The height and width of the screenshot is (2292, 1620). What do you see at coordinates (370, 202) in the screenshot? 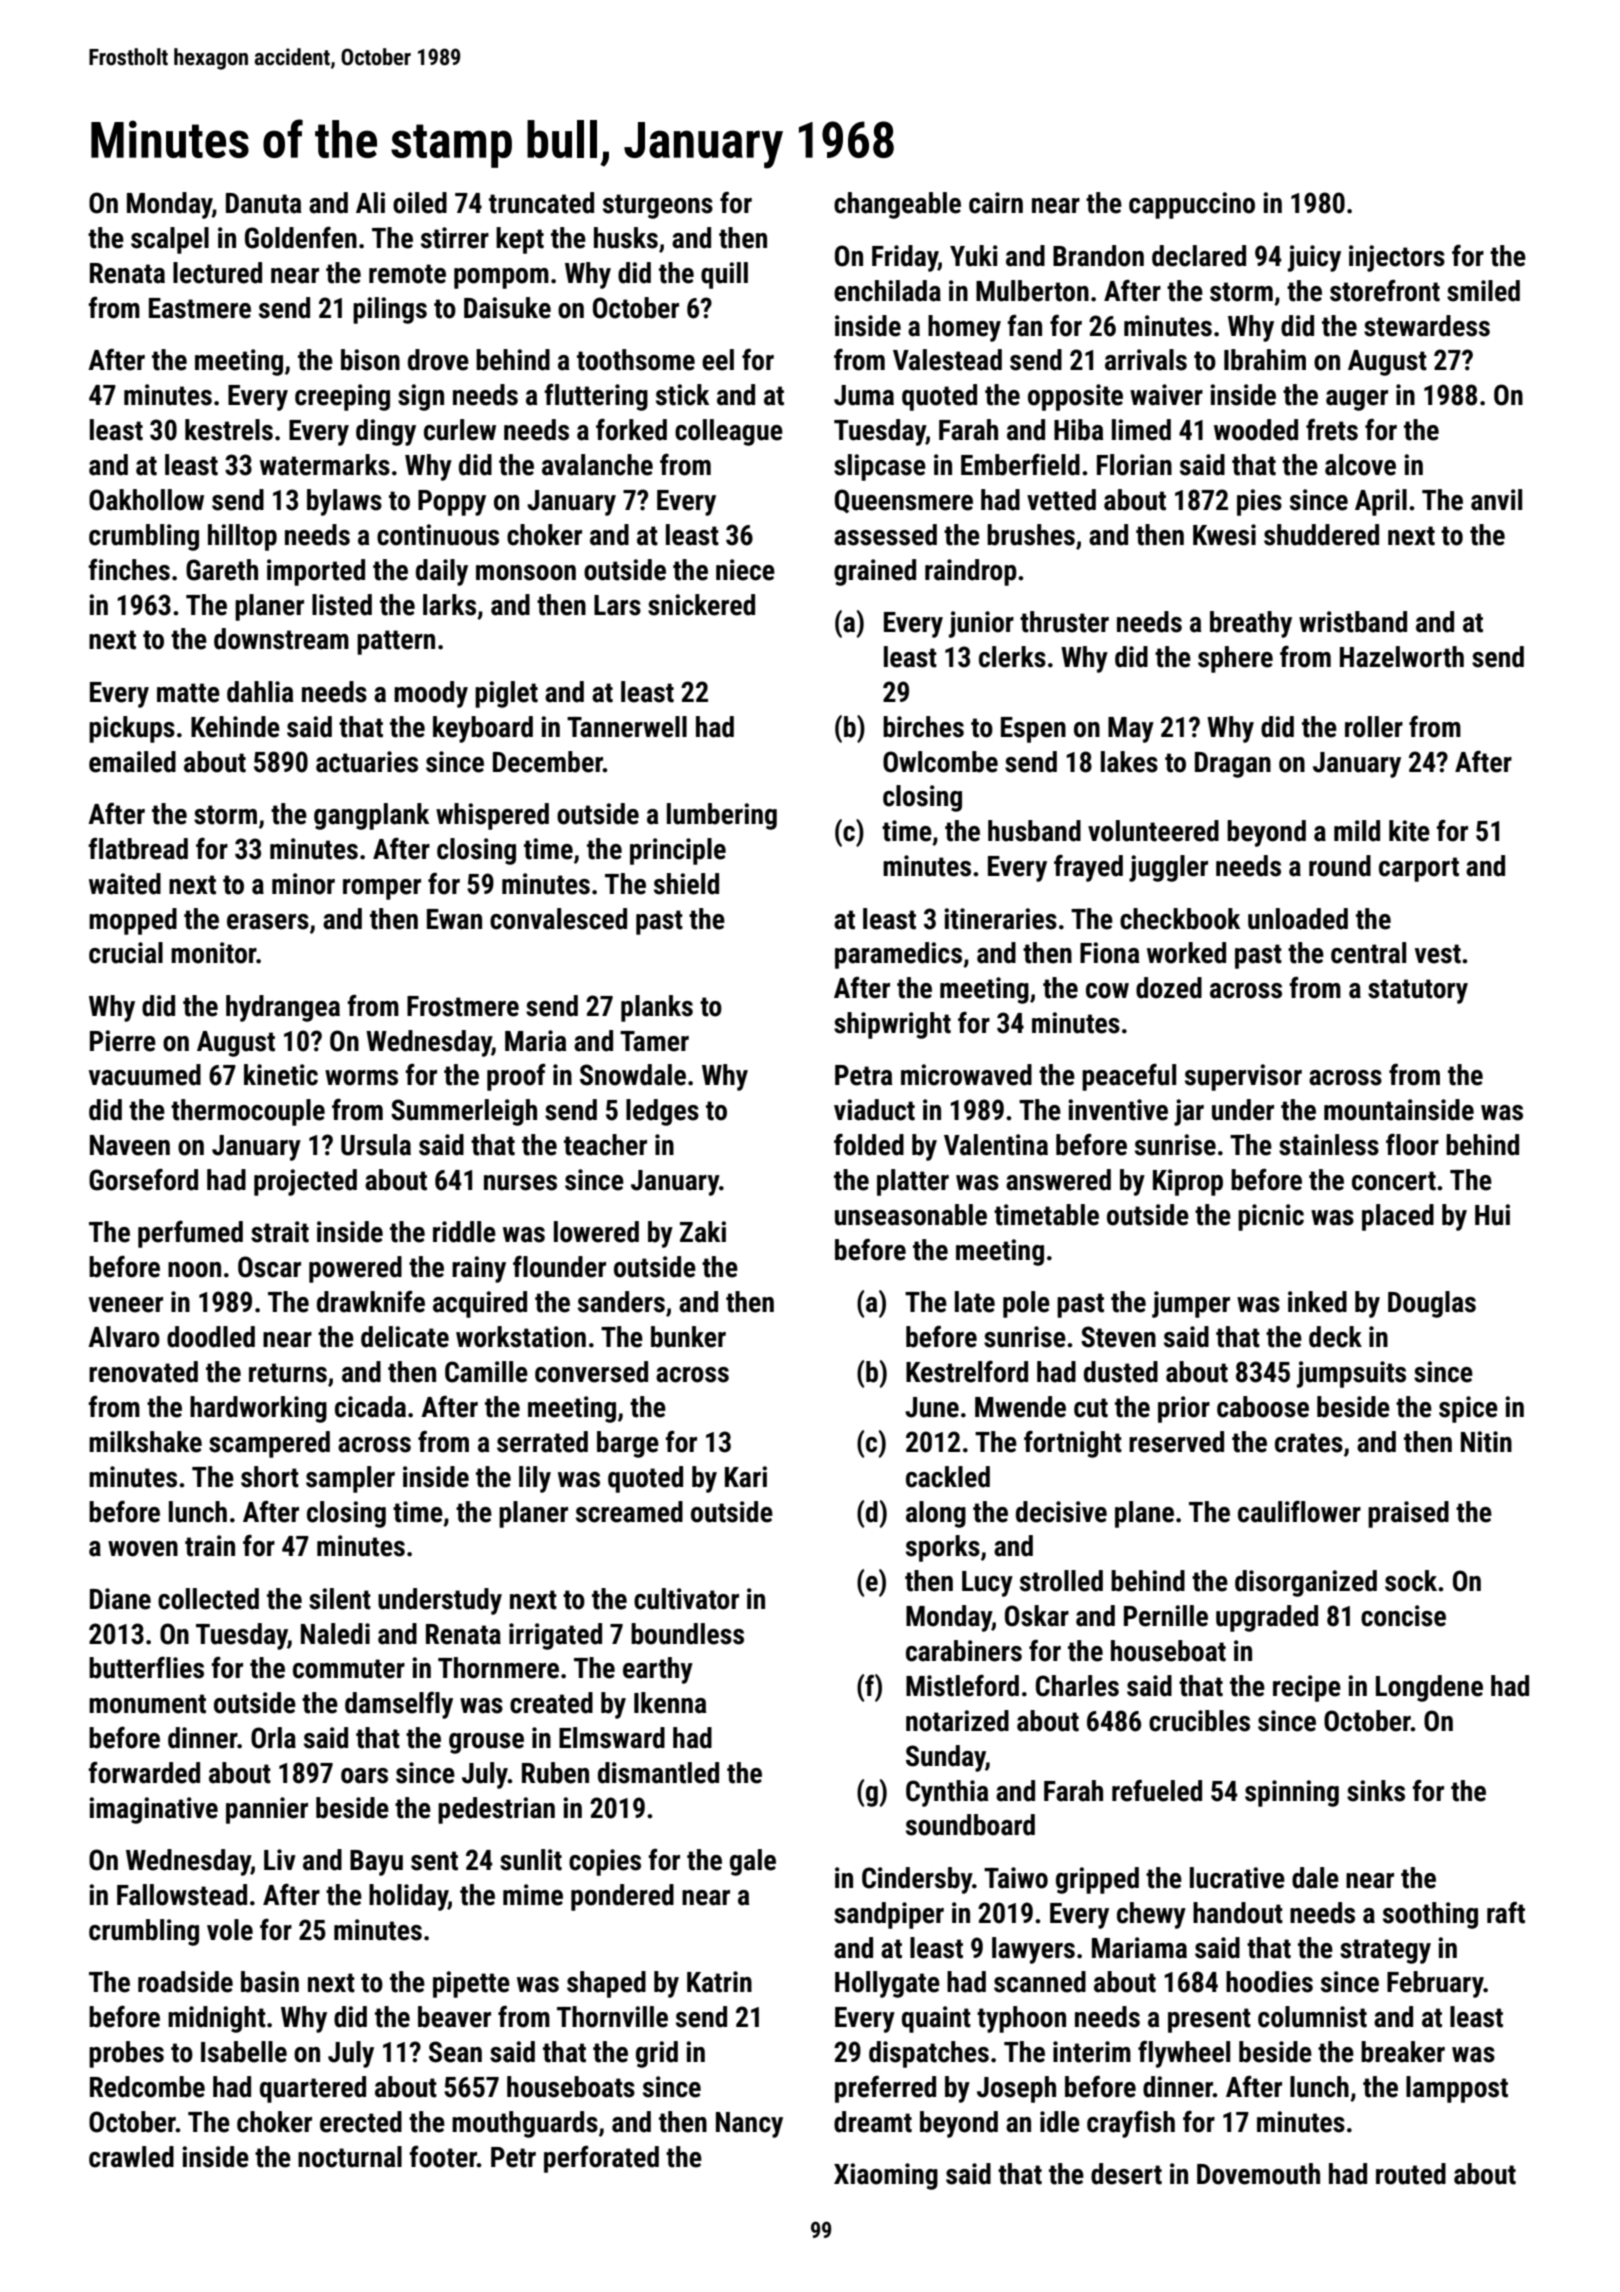
I see `Ali` at bounding box center [370, 202].
